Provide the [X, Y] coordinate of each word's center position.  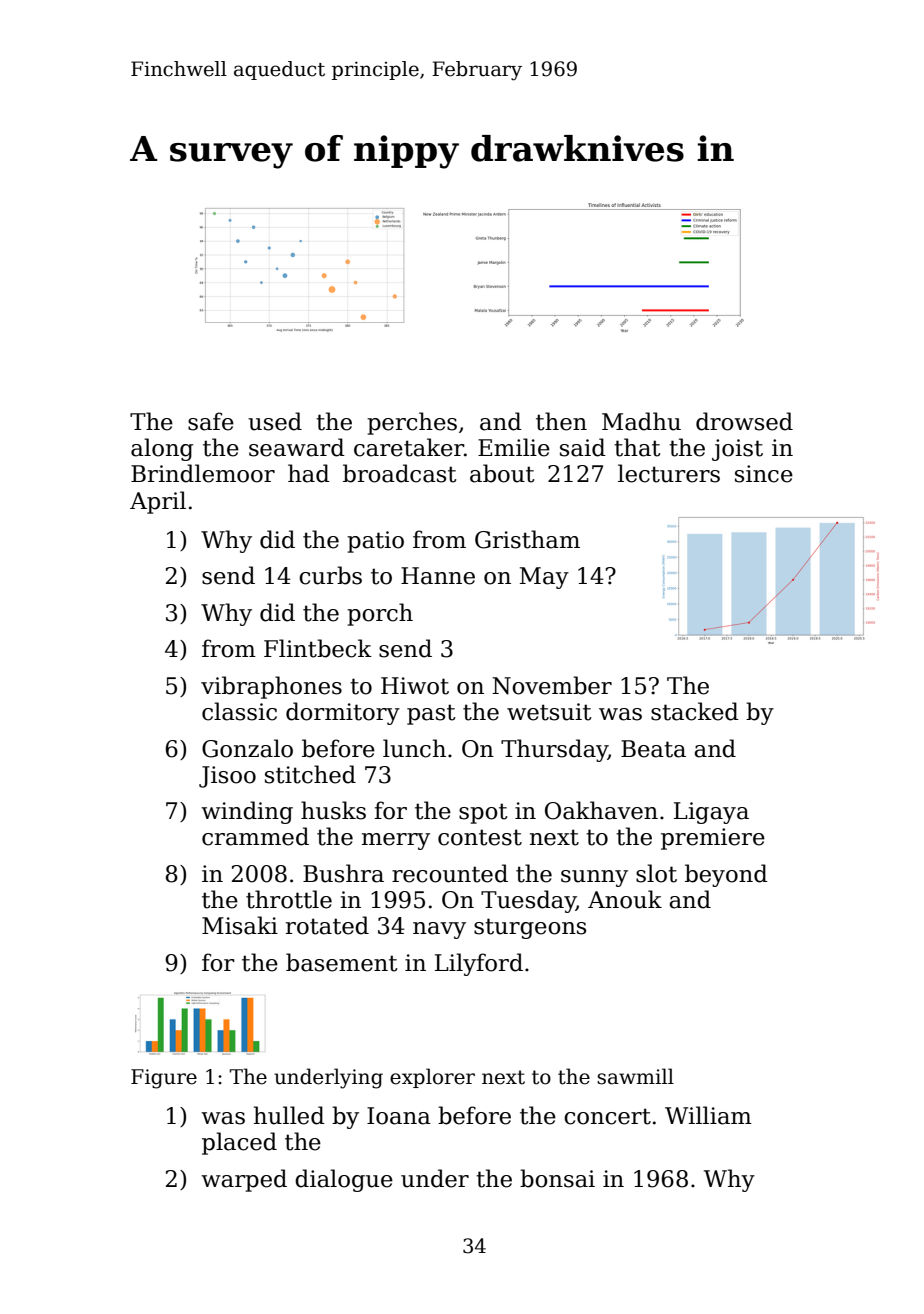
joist [737, 450]
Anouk [625, 899]
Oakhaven [601, 810]
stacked [695, 711]
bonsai [557, 1178]
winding [247, 812]
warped [244, 1180]
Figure [164, 1079]
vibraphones [271, 687]
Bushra [343, 873]
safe [211, 421]
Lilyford [479, 964]
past [431, 714]
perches [412, 423]
